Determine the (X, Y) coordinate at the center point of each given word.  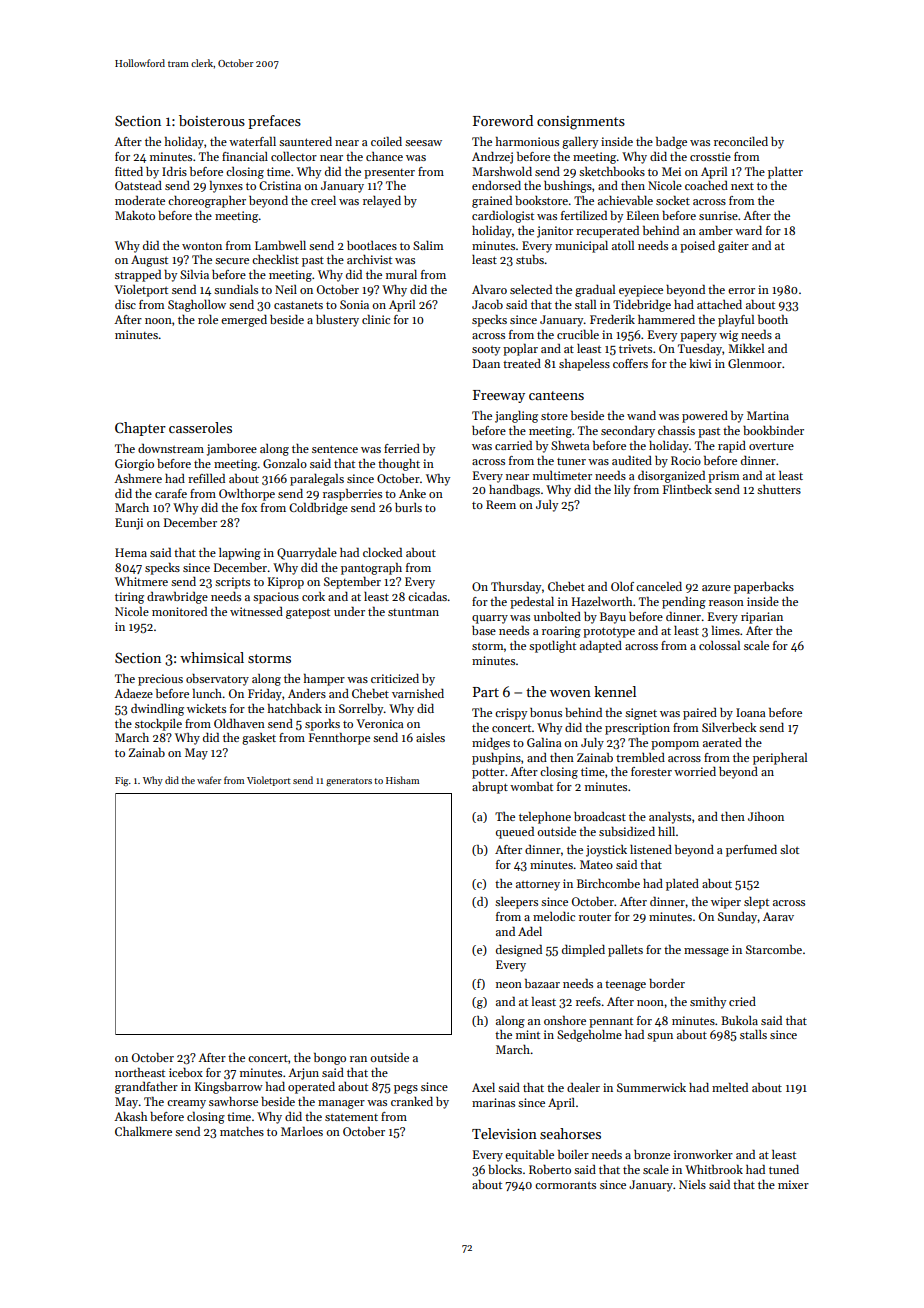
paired (700, 714)
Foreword (503, 120)
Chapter (140, 429)
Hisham (402, 780)
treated (522, 363)
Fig (121, 782)
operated (311, 1088)
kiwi (700, 363)
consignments (581, 123)
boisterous (212, 120)
